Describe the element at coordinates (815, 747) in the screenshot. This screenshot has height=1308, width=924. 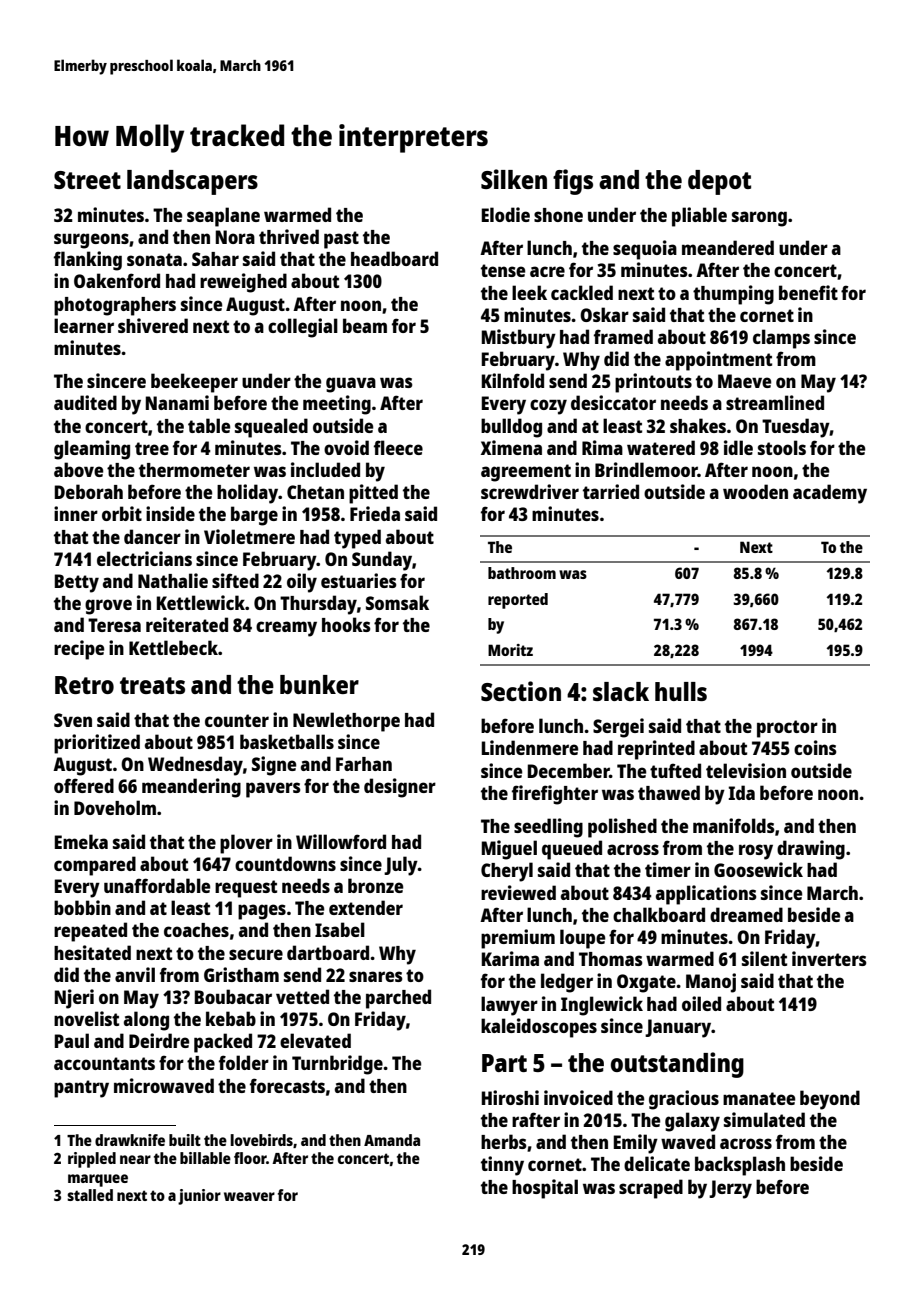
I see `coins` at that location.
